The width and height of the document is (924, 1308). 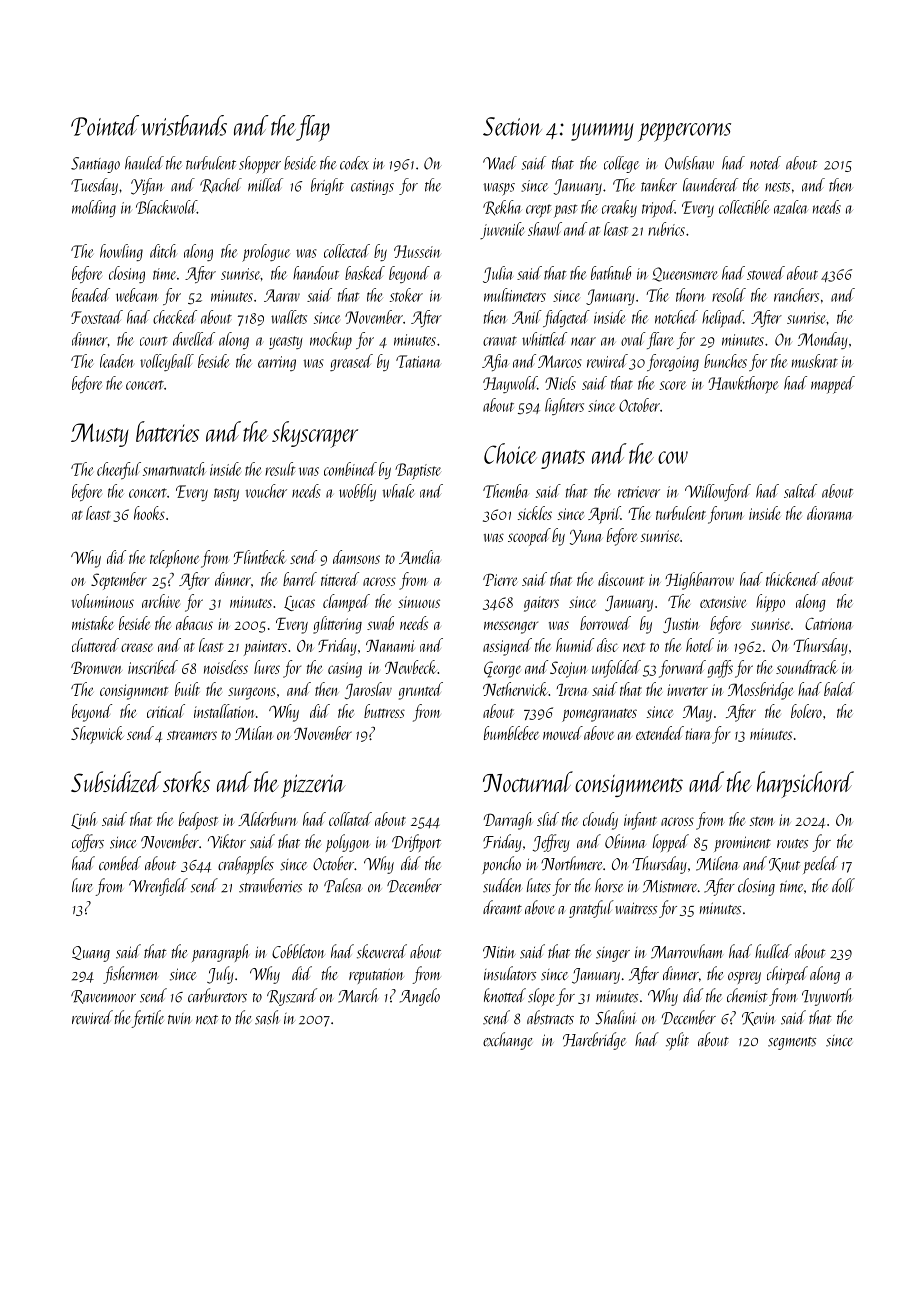 What do you see at coordinates (348, 843) in the document?
I see `polygon` at bounding box center [348, 843].
